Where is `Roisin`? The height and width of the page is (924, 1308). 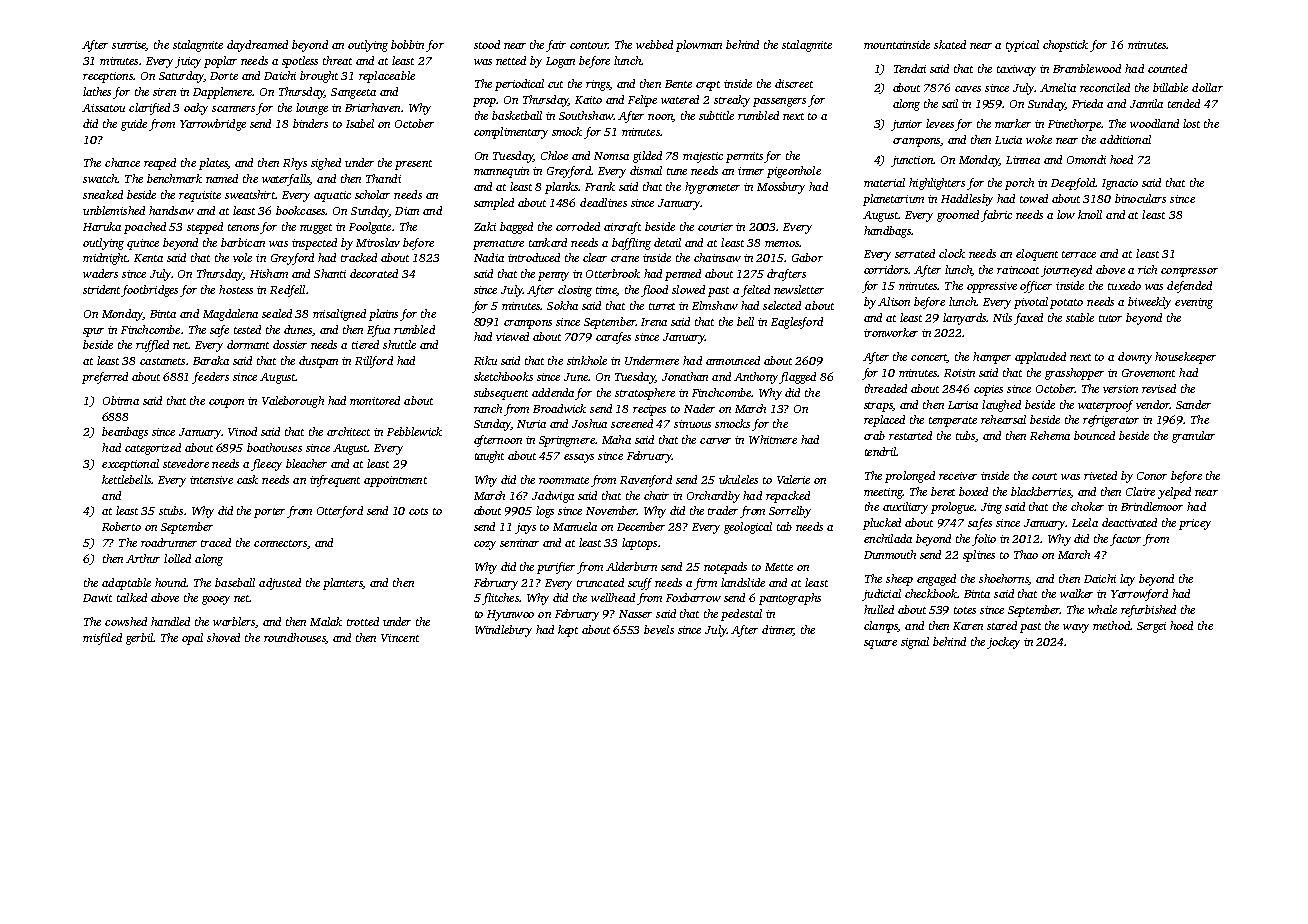
Roisin is located at coordinates (959, 373).
